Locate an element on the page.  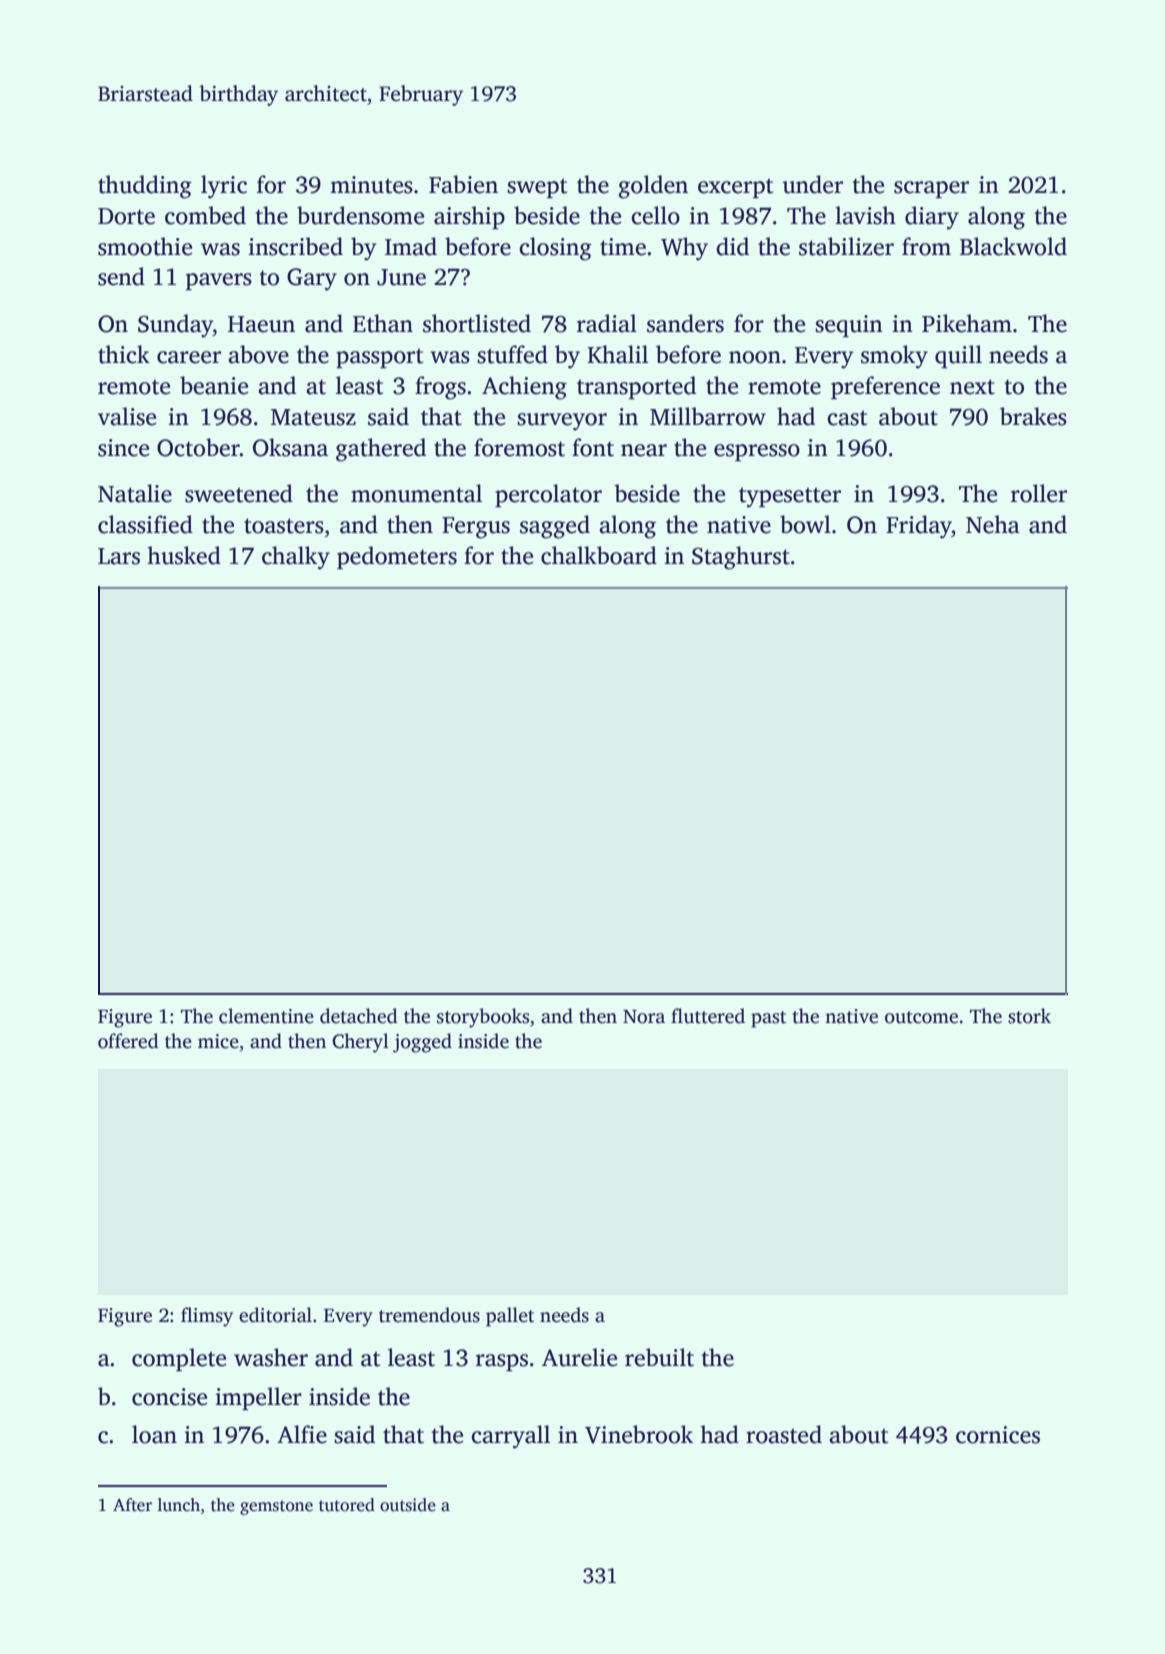
jogged is located at coordinates (422, 1043).
